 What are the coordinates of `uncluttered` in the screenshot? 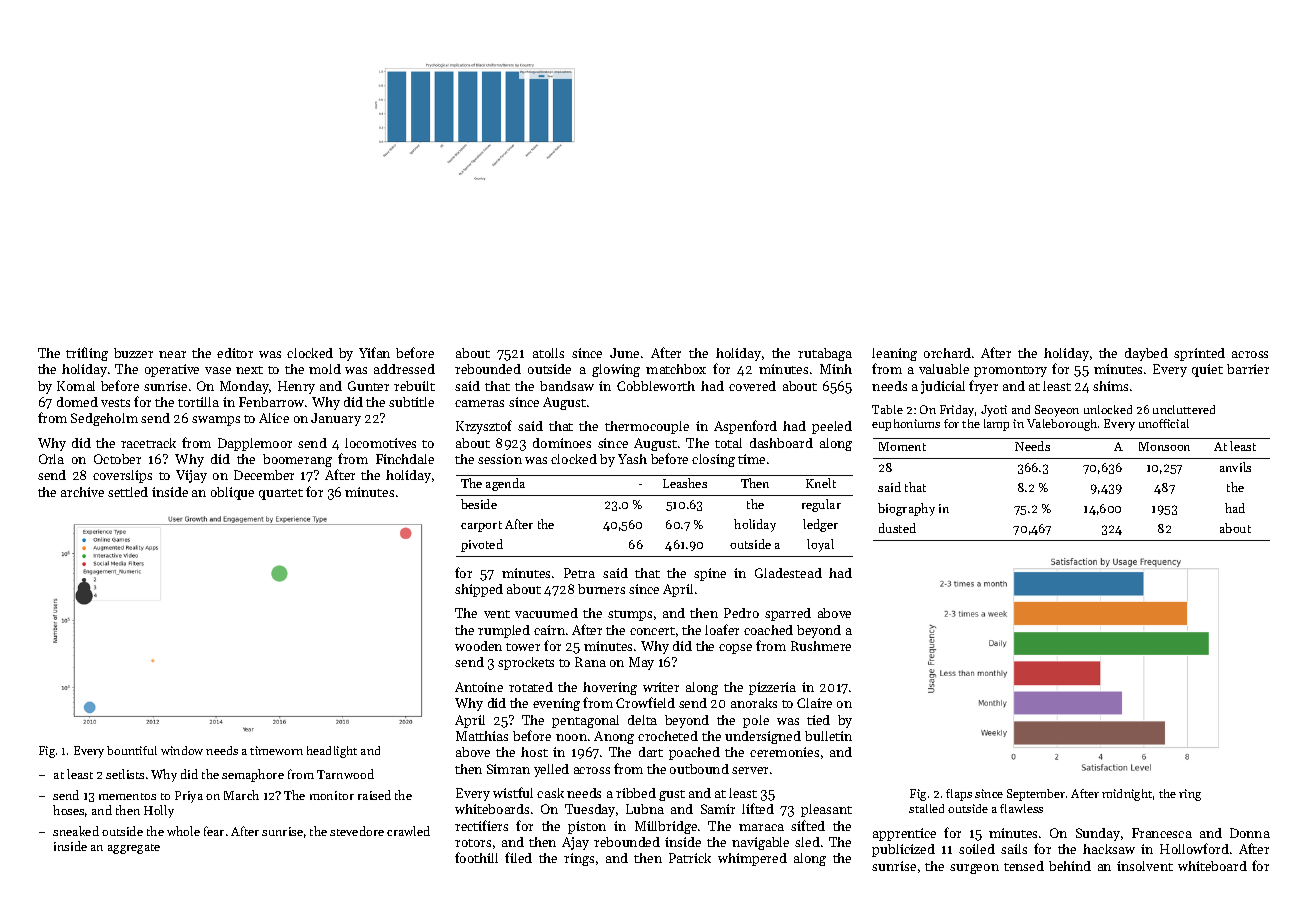 It's located at (1184, 409).
